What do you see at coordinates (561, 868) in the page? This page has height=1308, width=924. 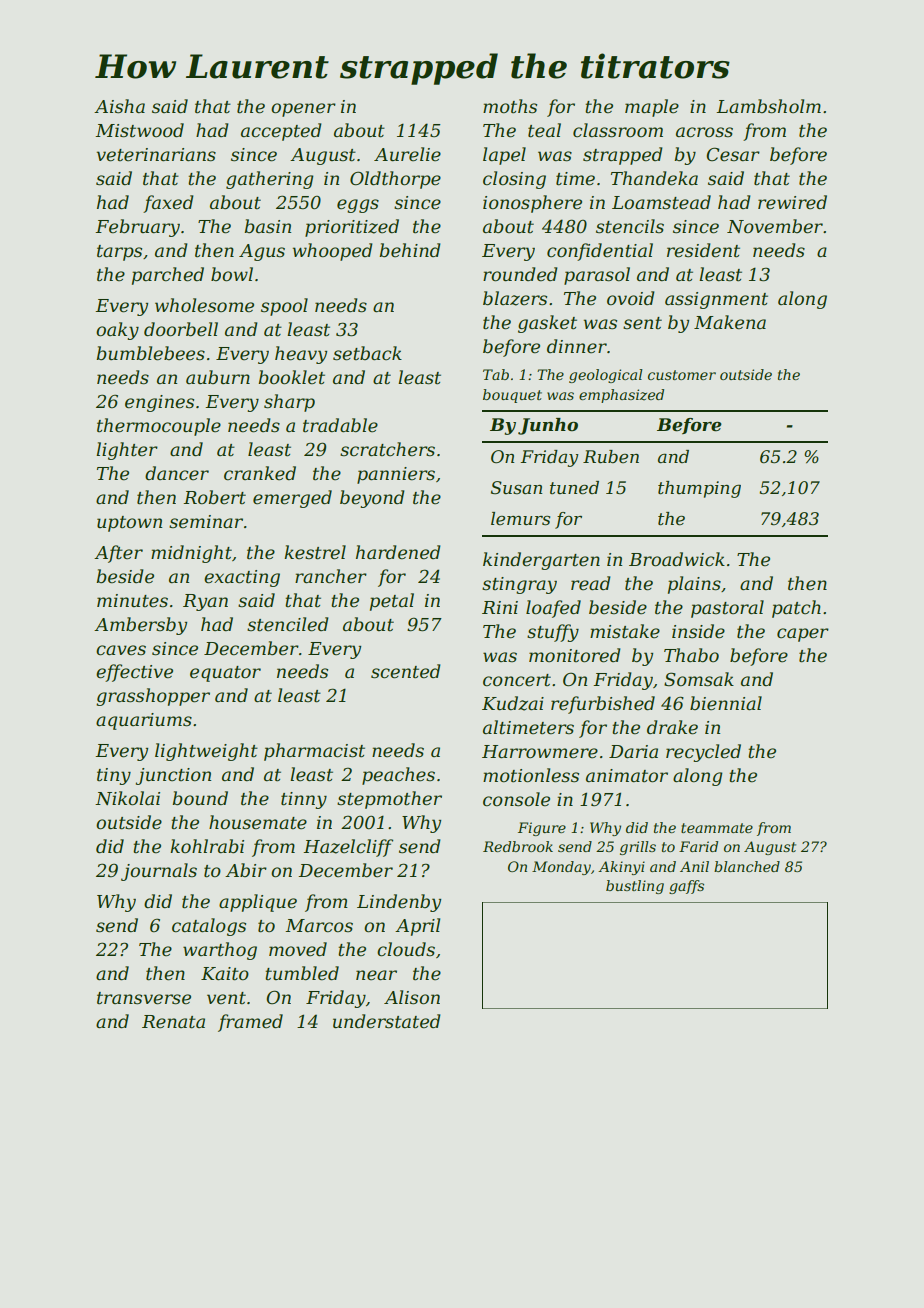 I see `Monday` at bounding box center [561, 868].
